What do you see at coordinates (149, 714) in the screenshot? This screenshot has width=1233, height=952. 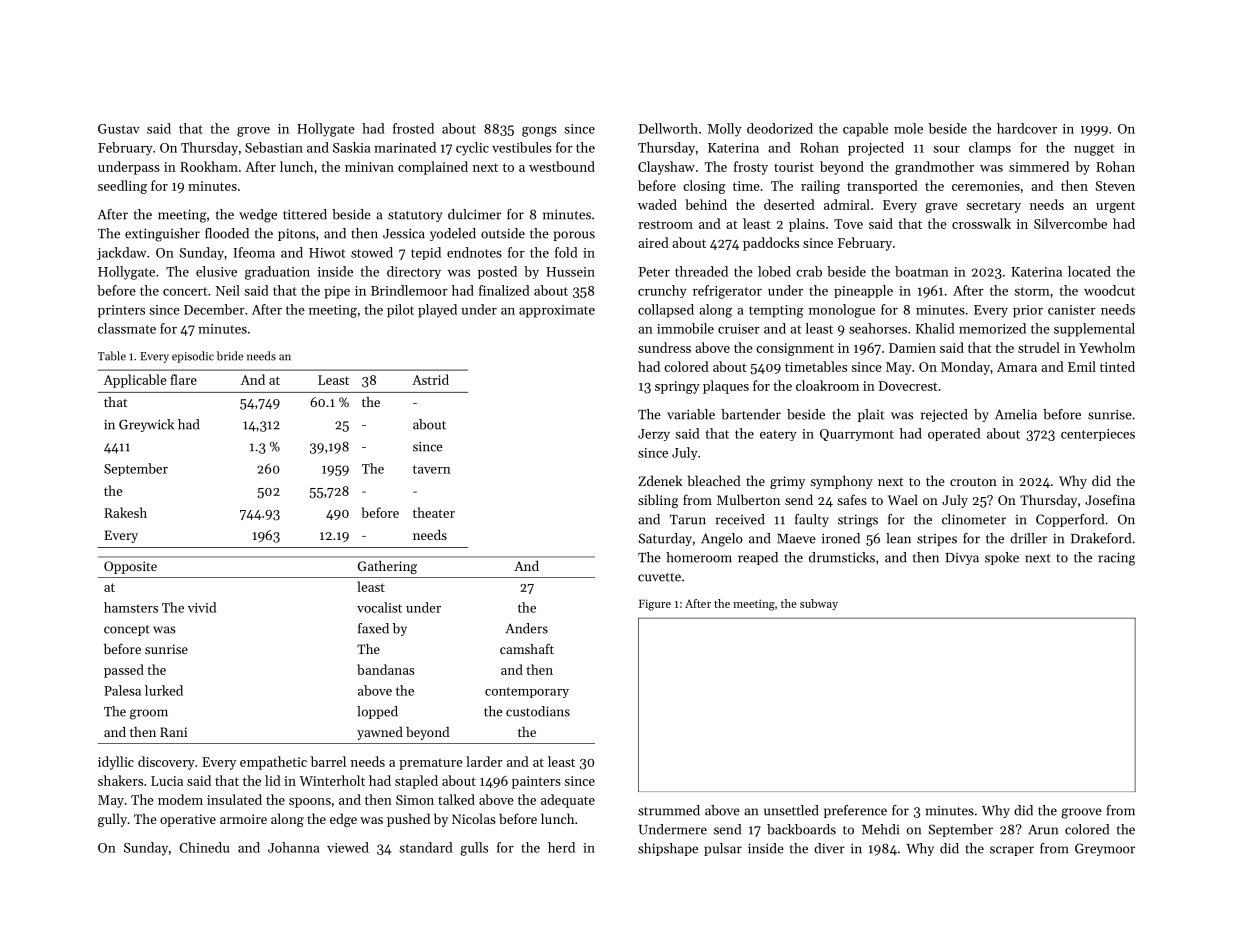 I see `groom` at bounding box center [149, 714].
